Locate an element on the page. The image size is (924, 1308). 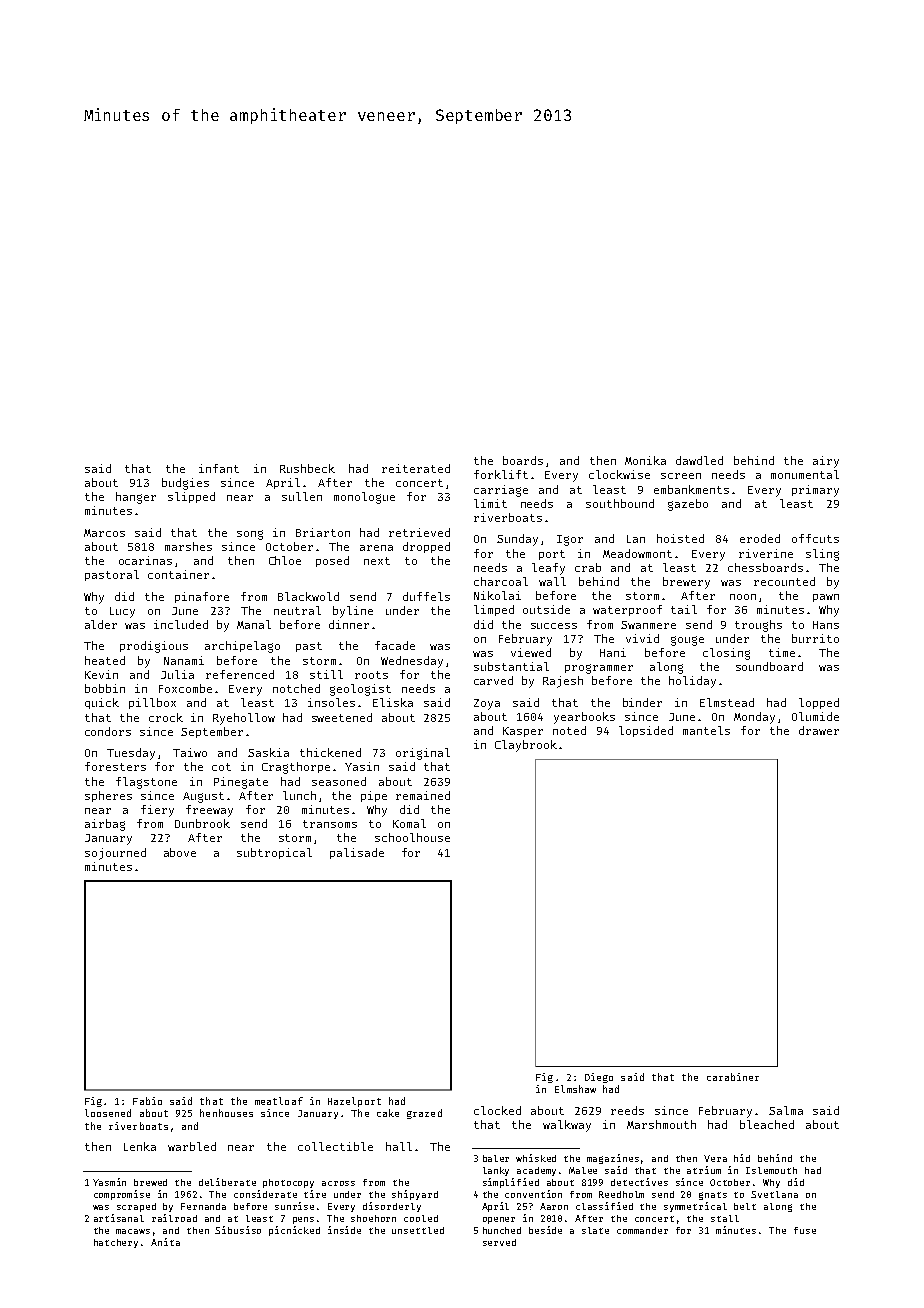
clocked is located at coordinates (497, 1110).
